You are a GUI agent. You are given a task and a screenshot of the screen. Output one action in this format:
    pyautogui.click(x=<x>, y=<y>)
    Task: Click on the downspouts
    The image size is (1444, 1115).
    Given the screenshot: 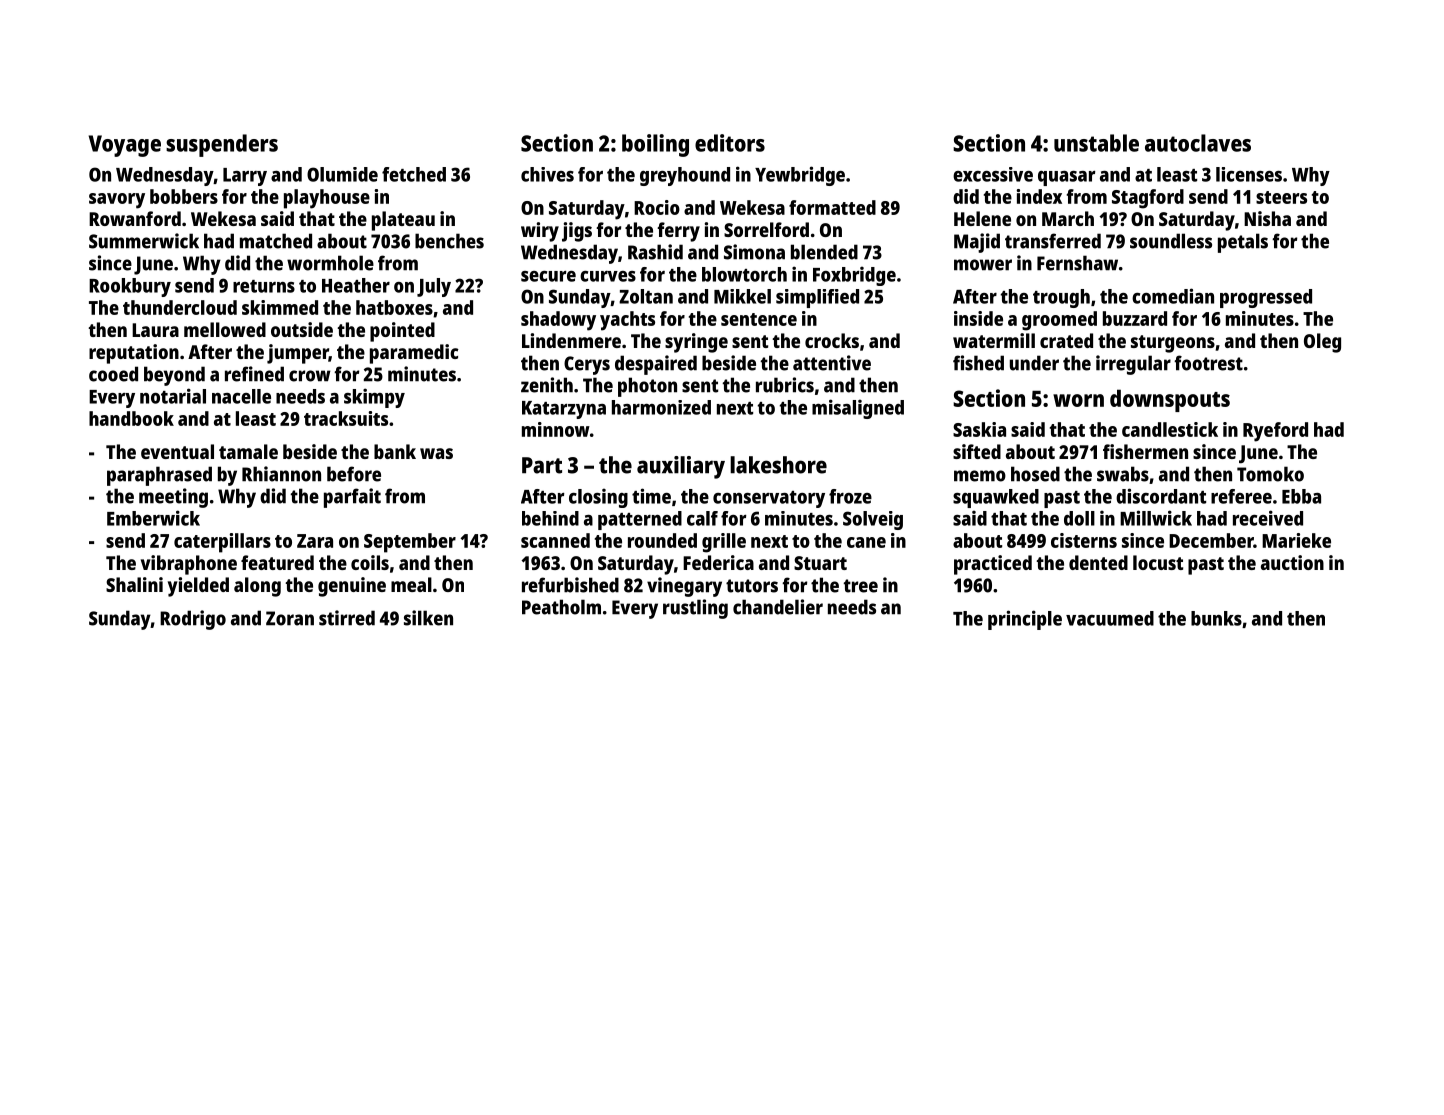 What is the action you would take?
    pyautogui.click(x=1170, y=400)
